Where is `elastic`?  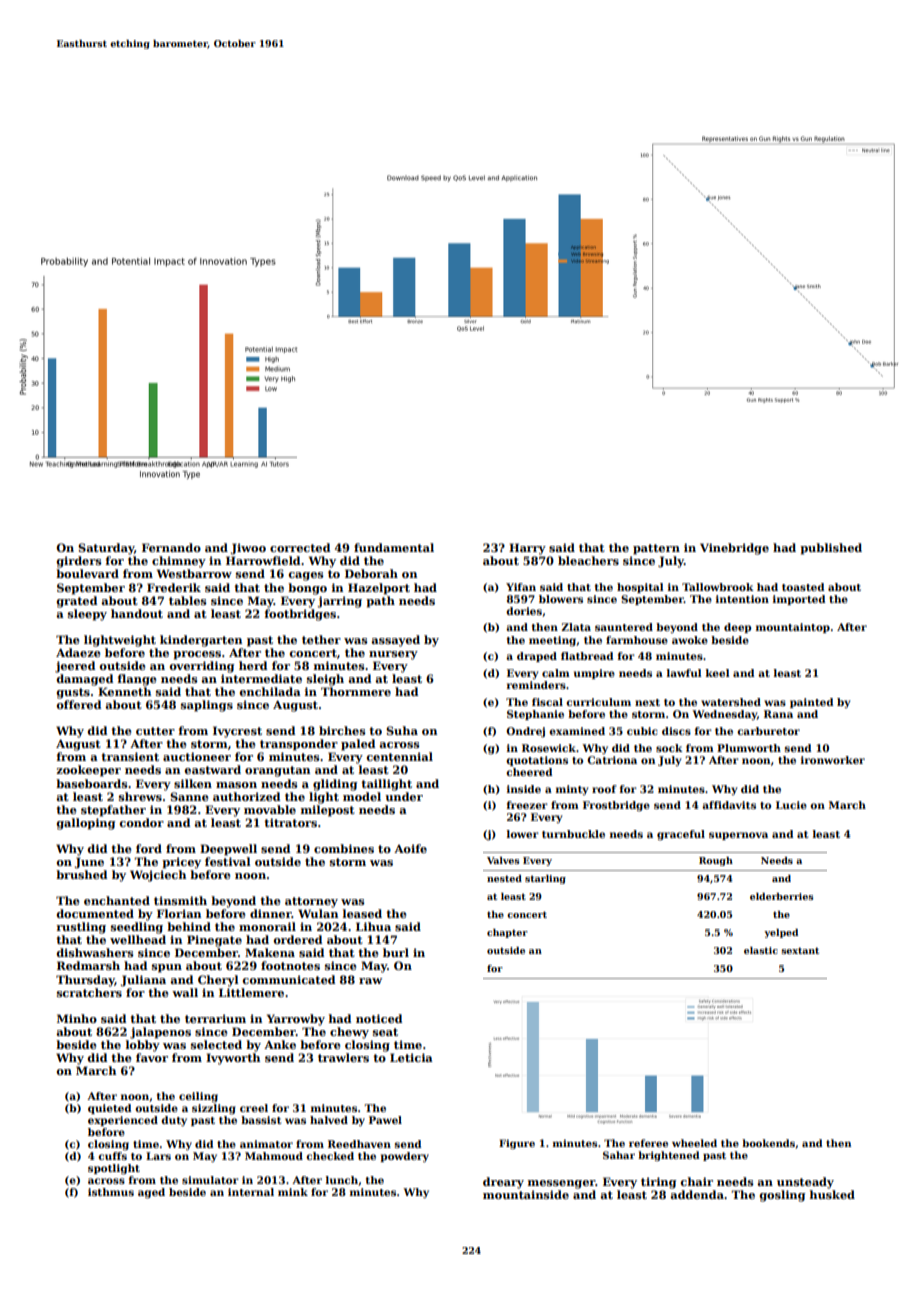 elastic is located at coordinates (761, 950).
